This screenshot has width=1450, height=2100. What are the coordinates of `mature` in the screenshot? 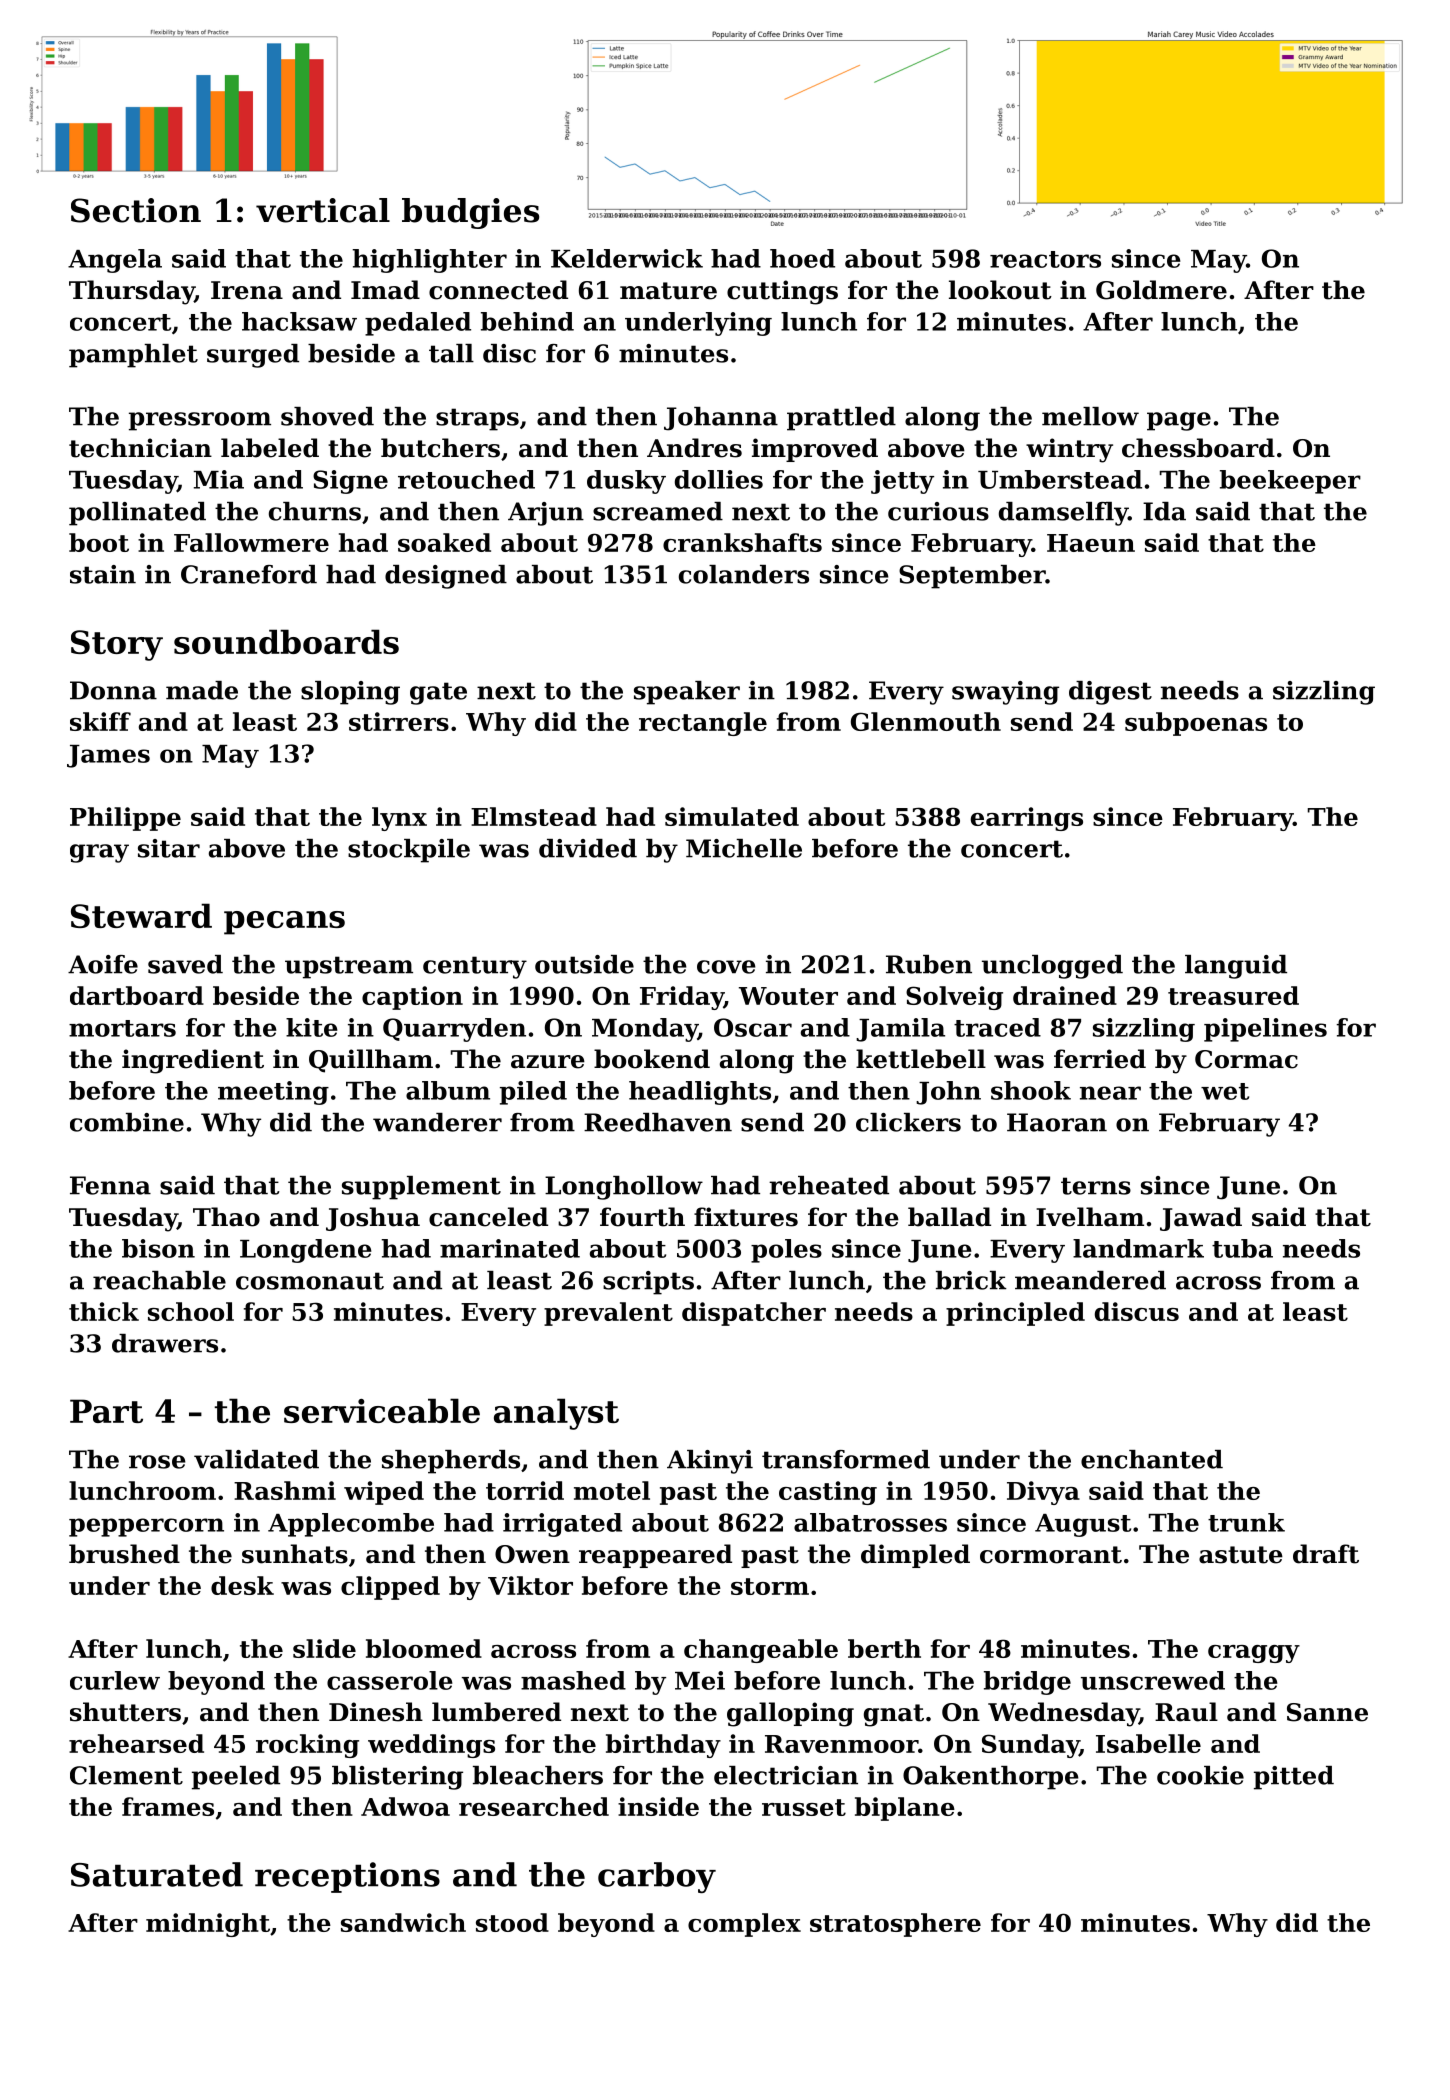 It's located at (668, 291).
